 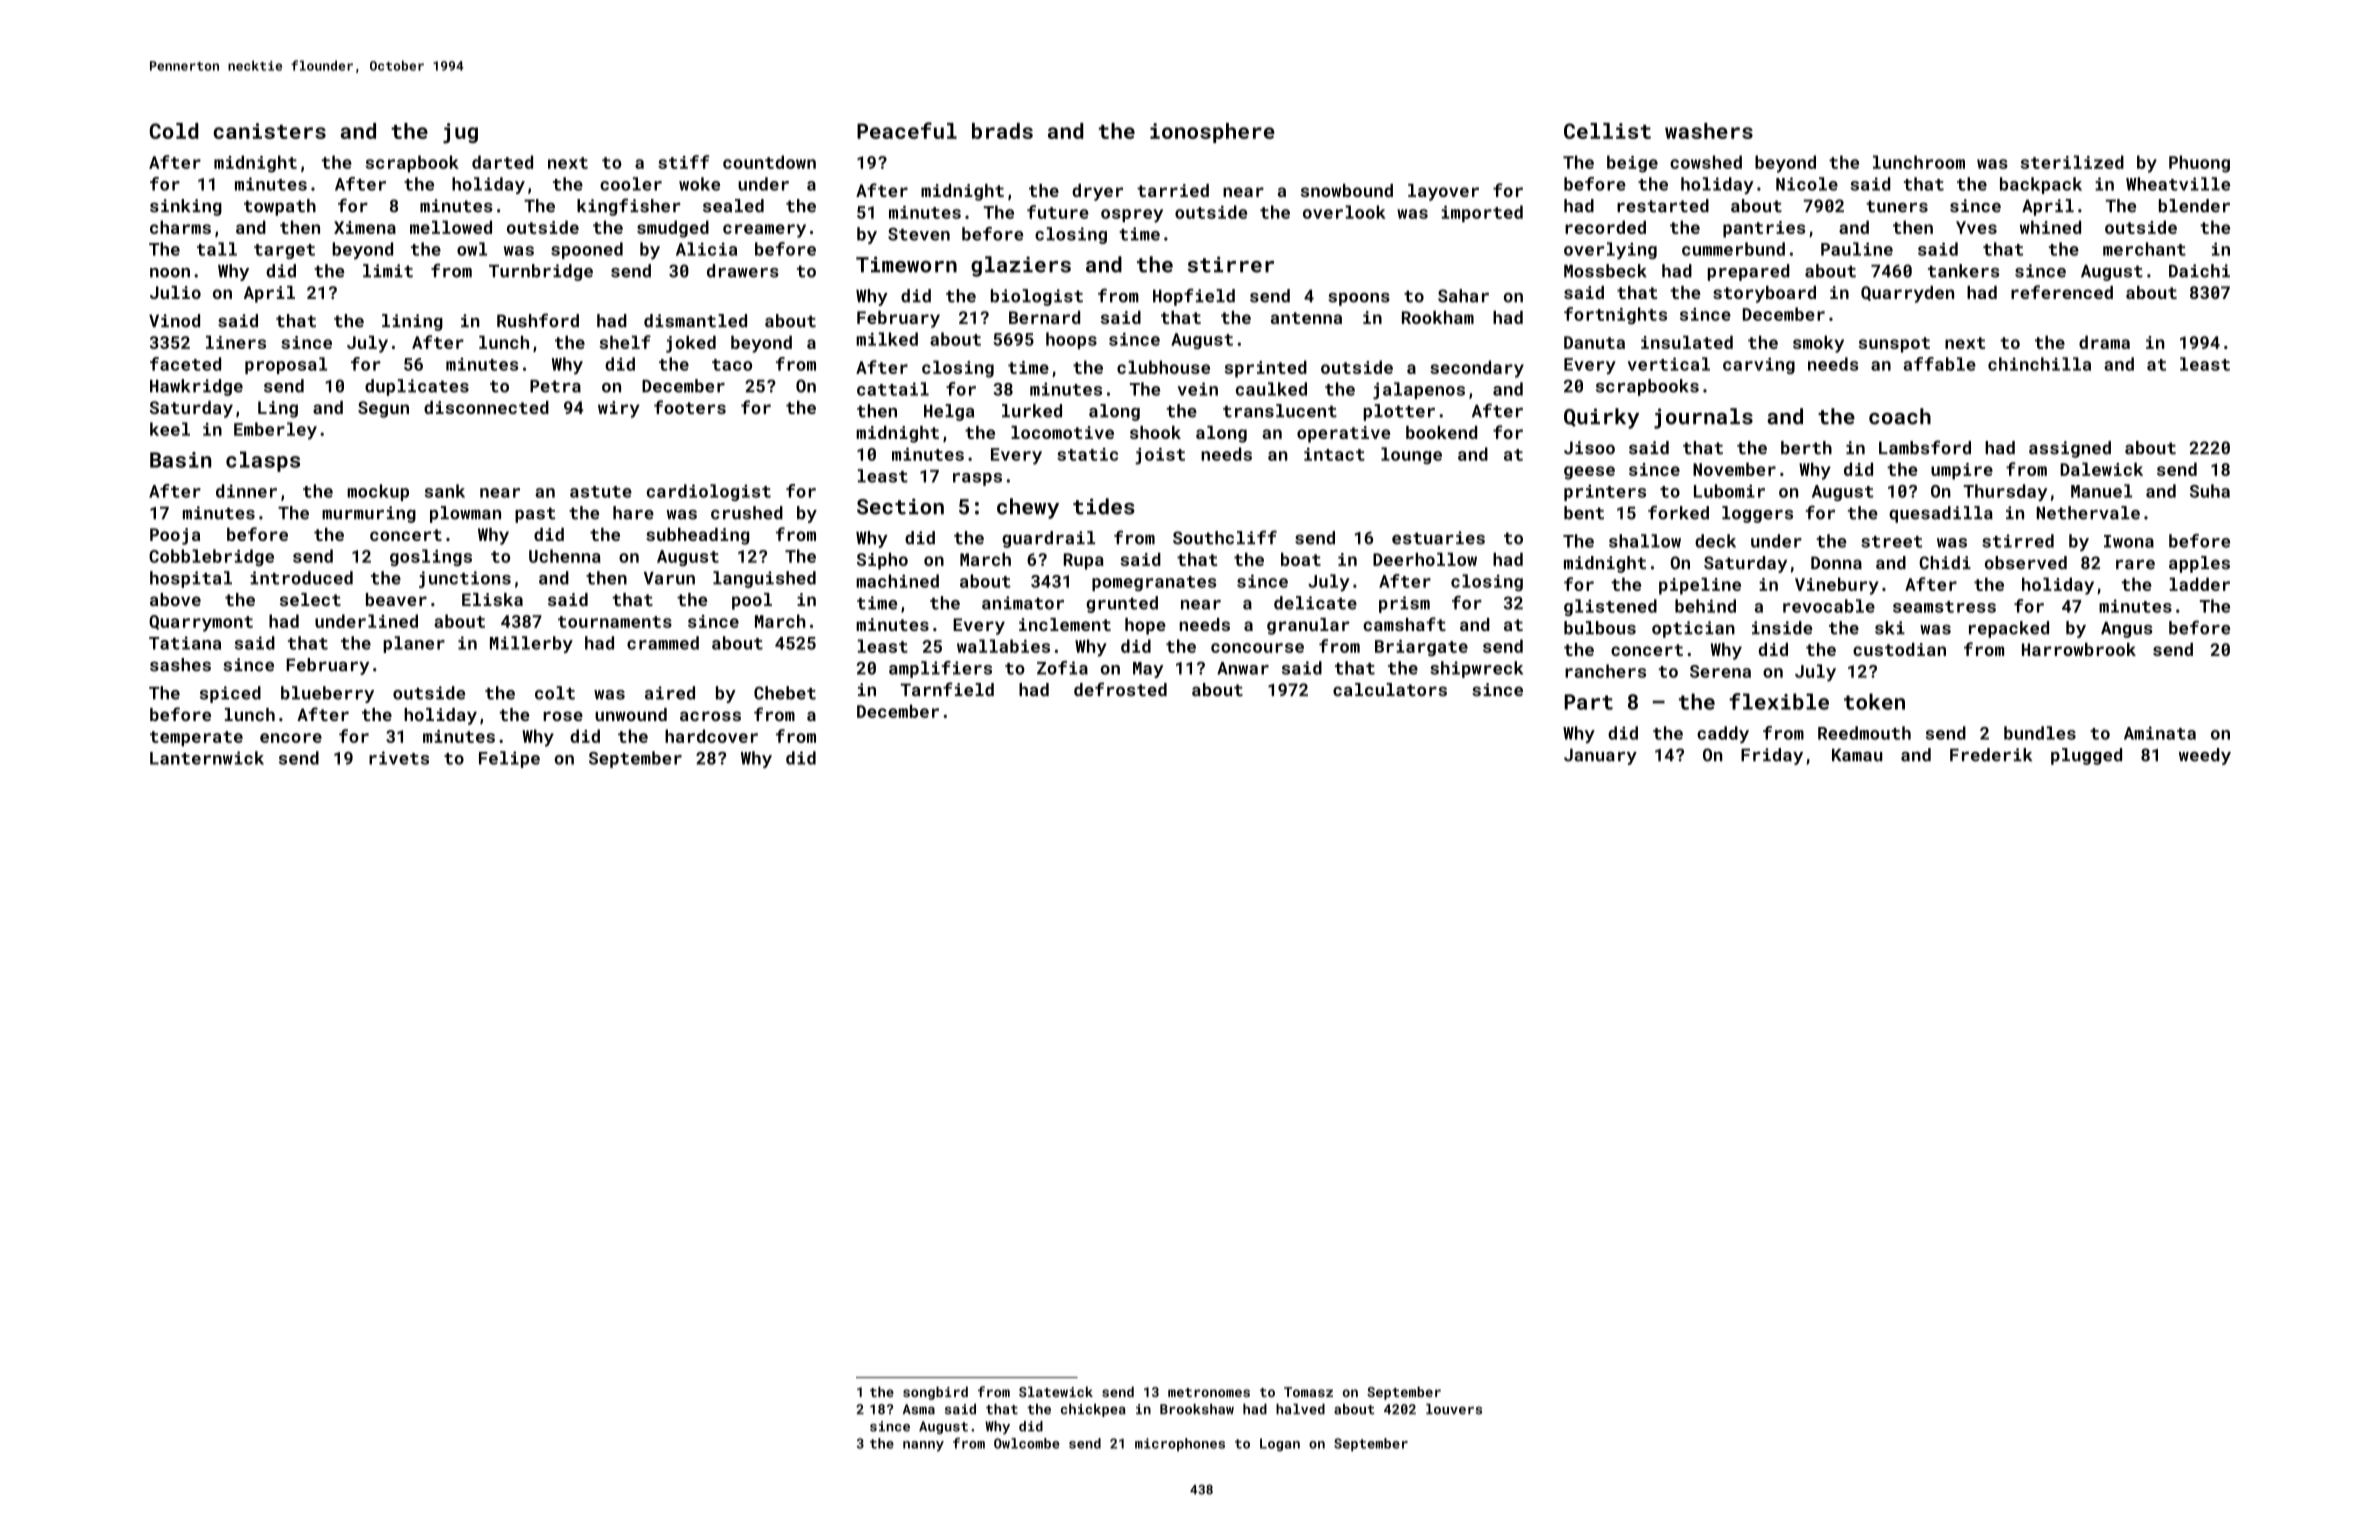 What do you see at coordinates (923, 1446) in the image?
I see `nanny` at bounding box center [923, 1446].
